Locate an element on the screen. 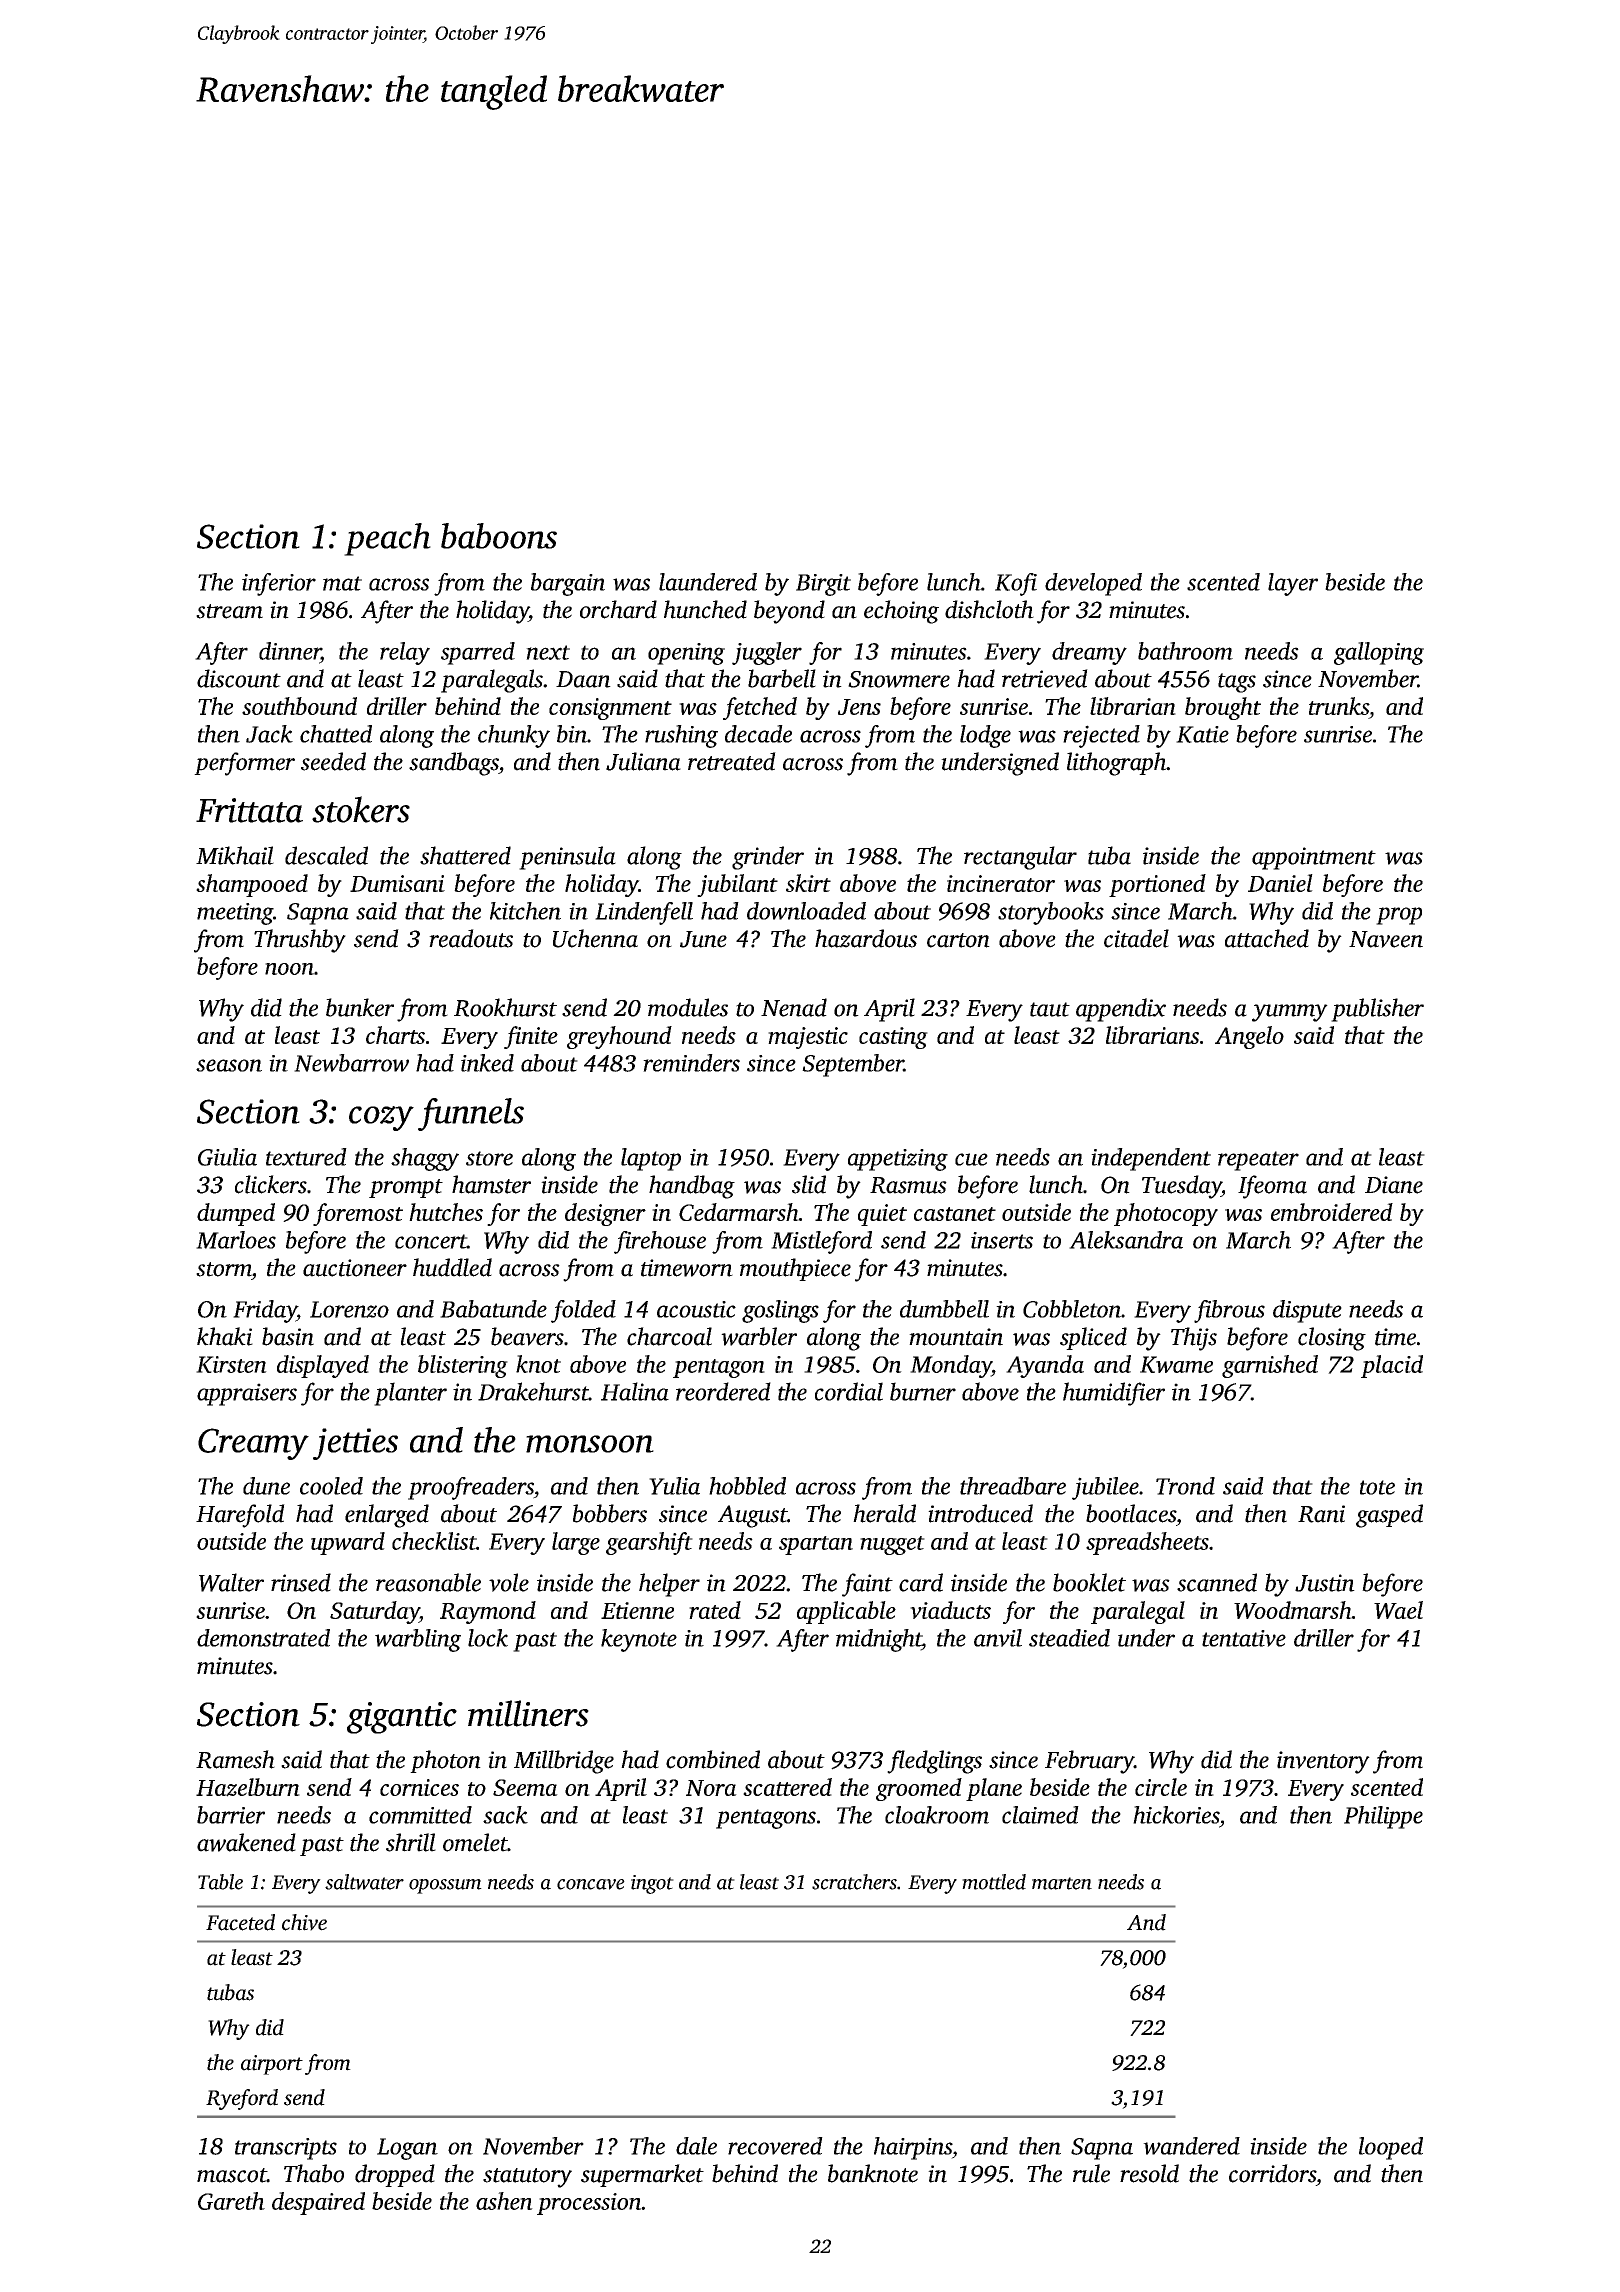 The image size is (1620, 2292). Harefold is located at coordinates (240, 1516).
